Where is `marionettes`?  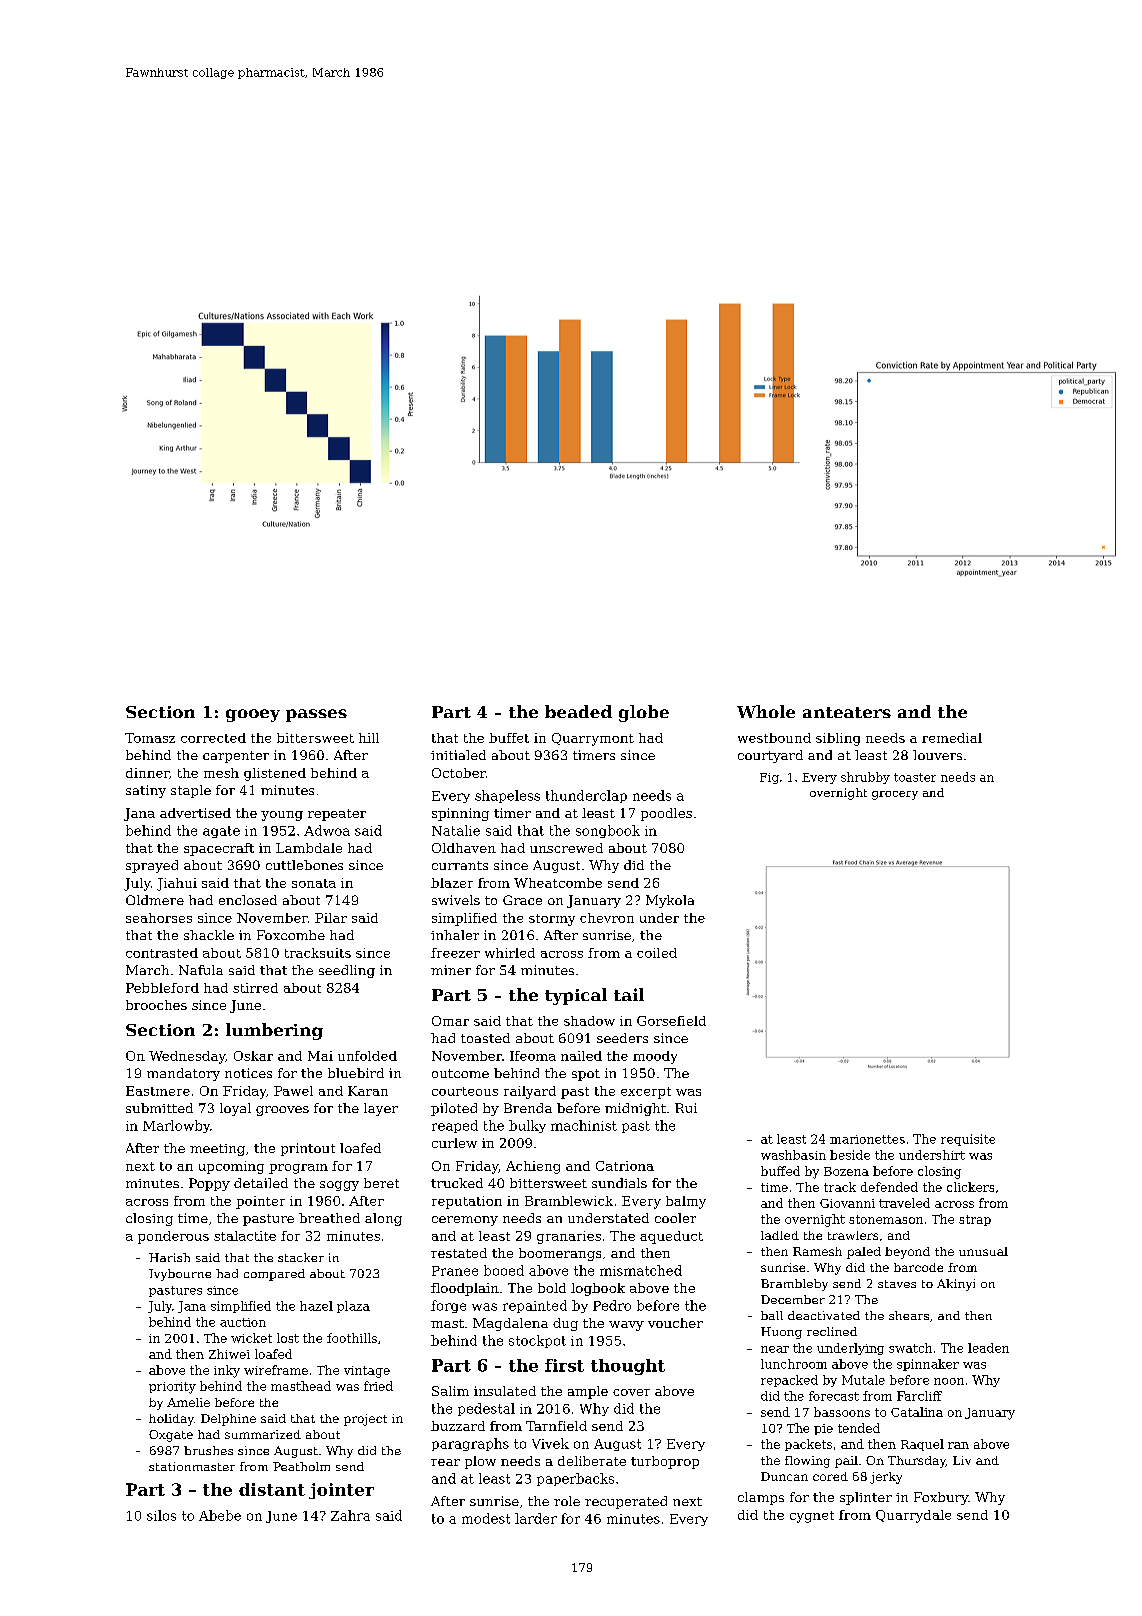
marionettes is located at coordinates (867, 1139).
